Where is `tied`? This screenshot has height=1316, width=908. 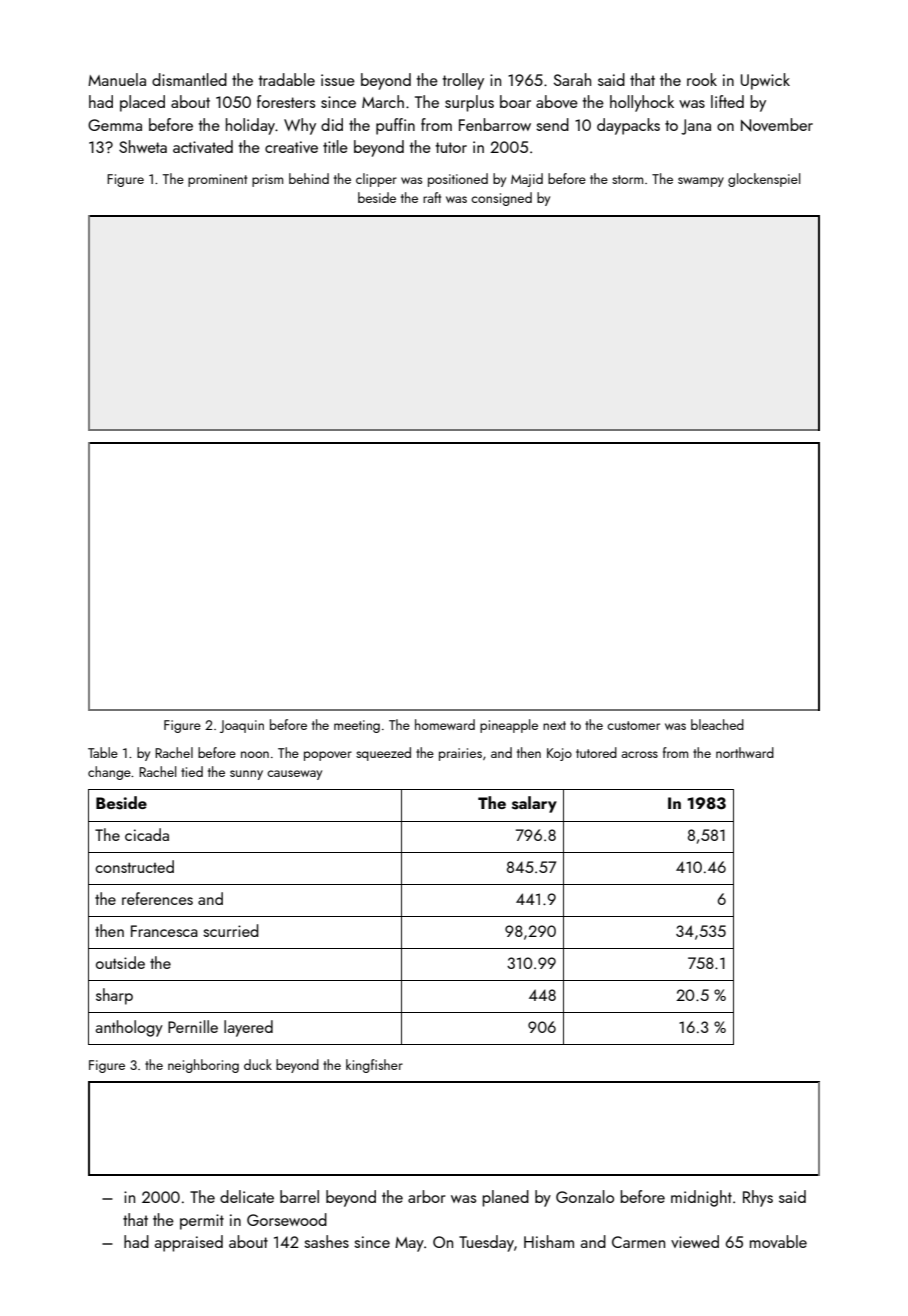
tied is located at coordinates (192, 771).
